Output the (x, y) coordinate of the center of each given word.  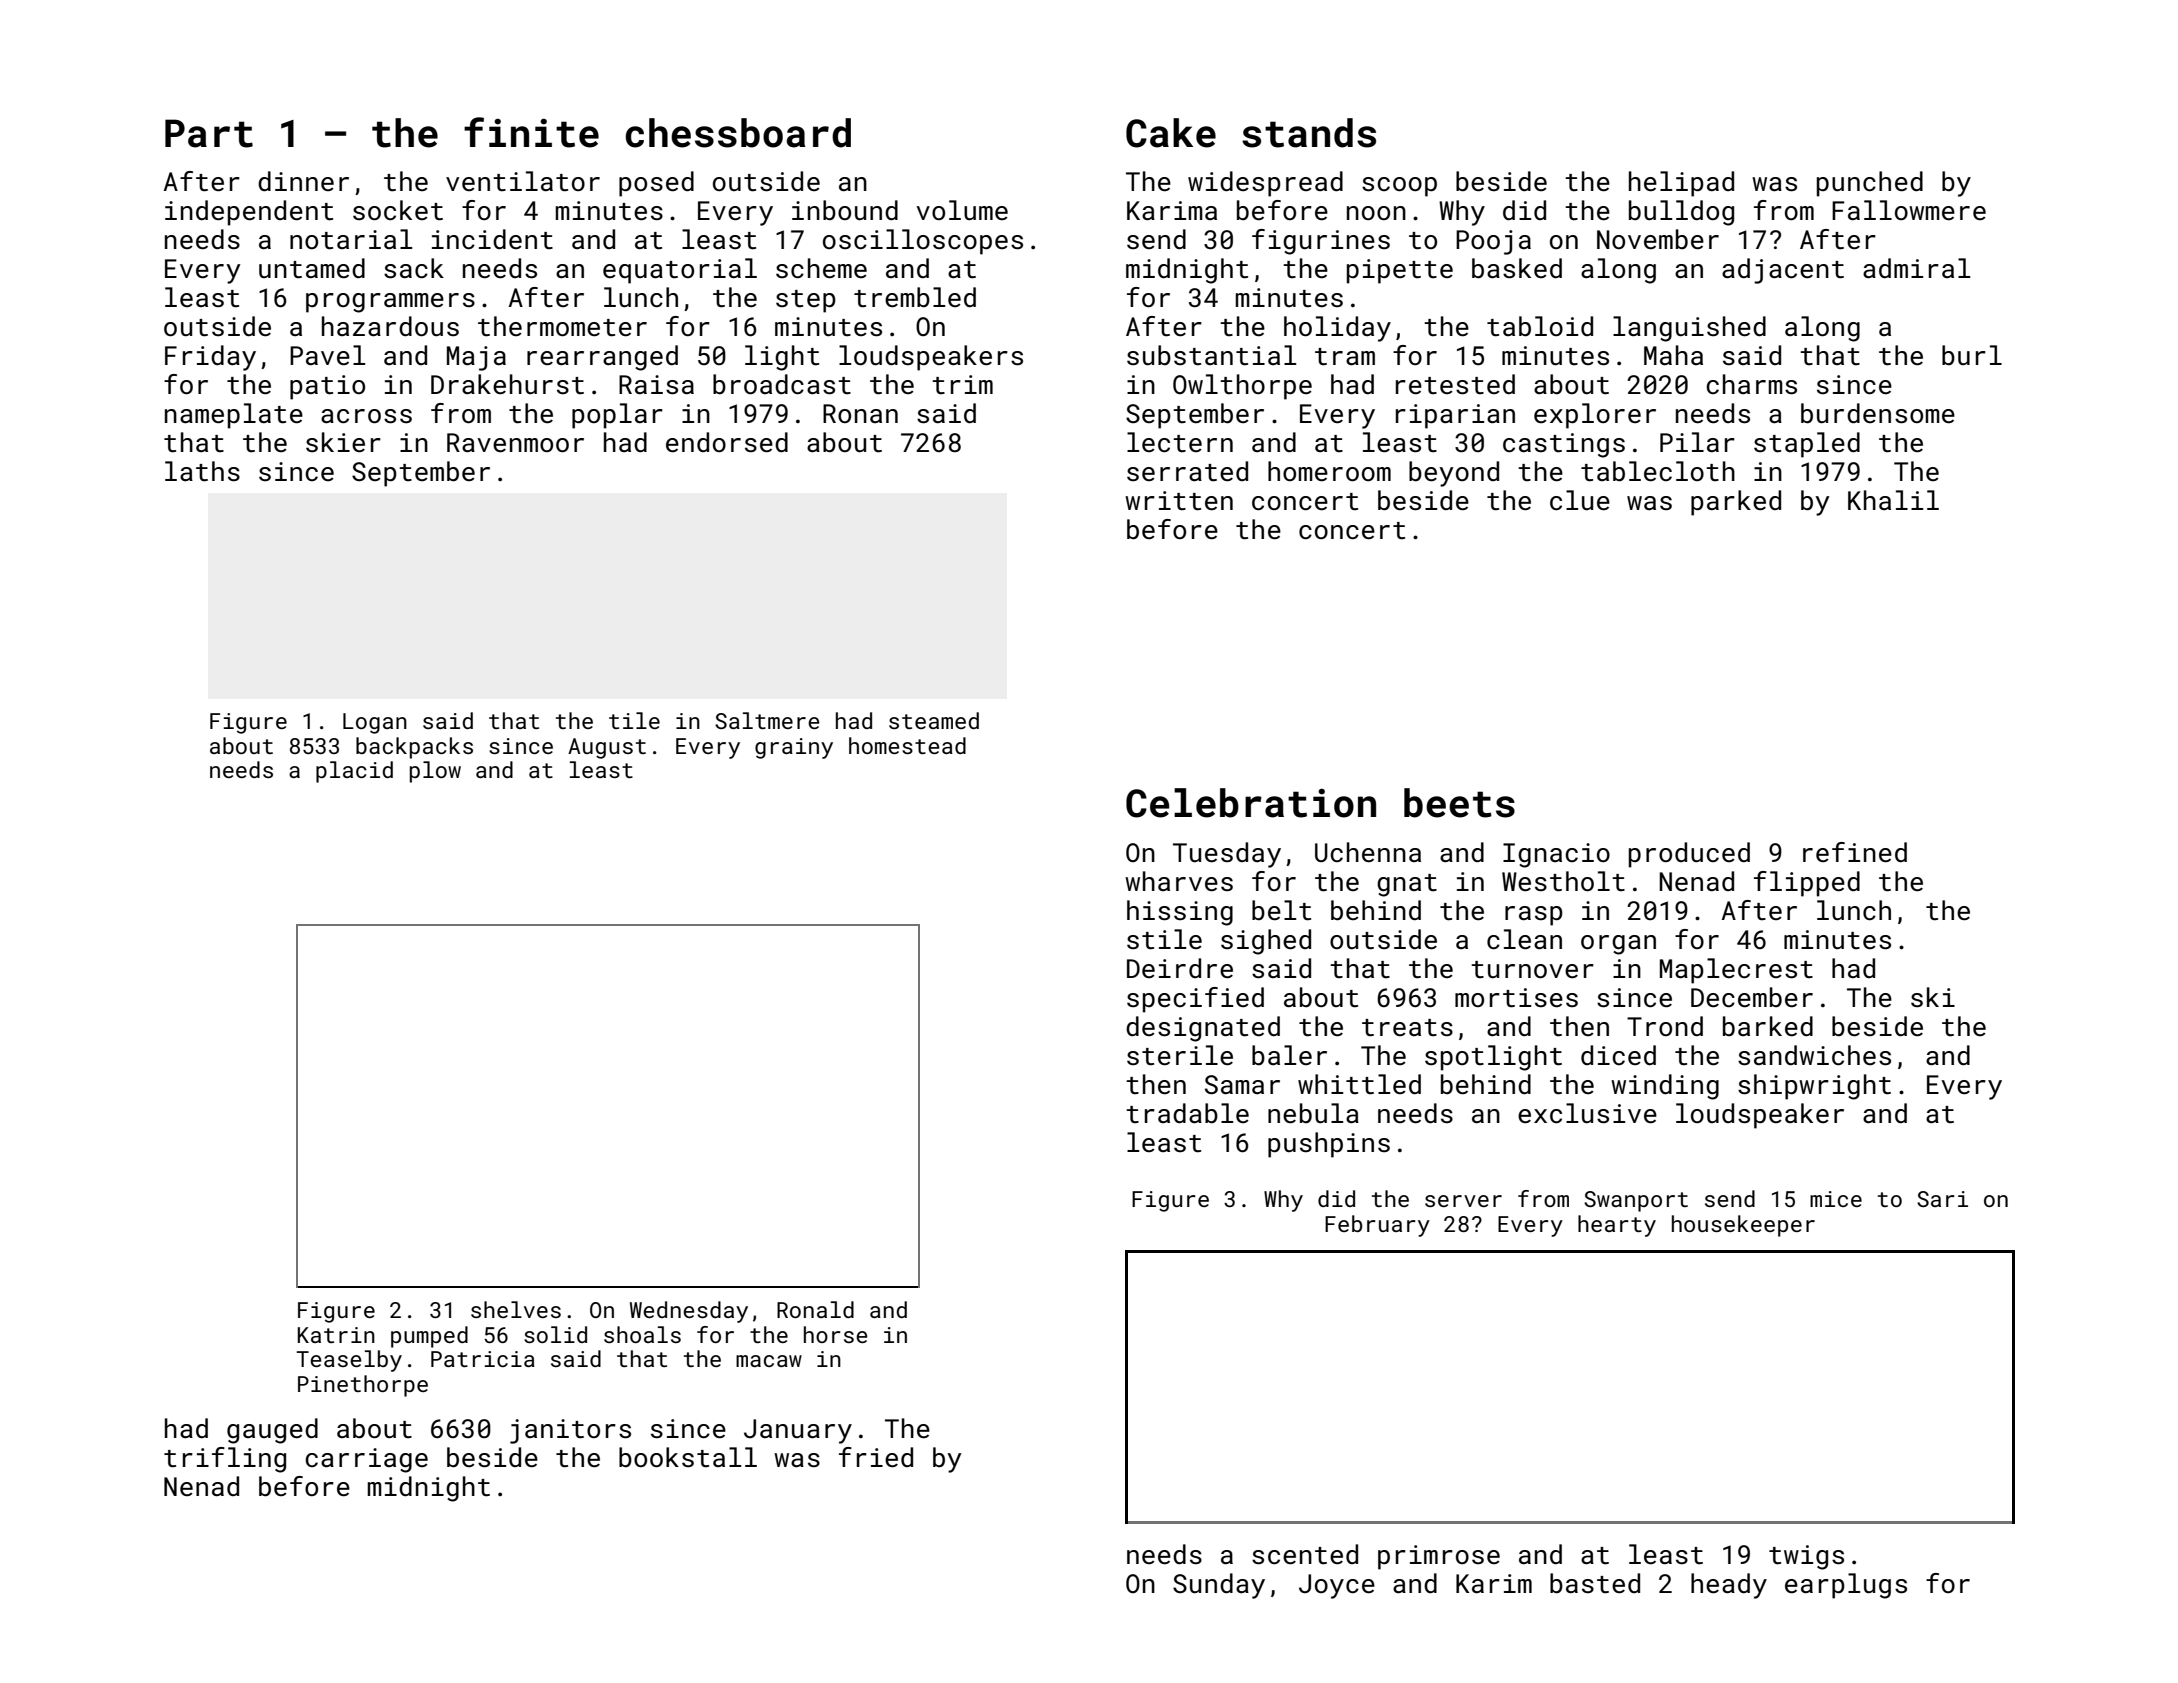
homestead (907, 745)
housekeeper (1743, 1226)
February (1377, 1226)
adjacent (1783, 271)
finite (531, 132)
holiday (1337, 329)
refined (1855, 852)
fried (876, 1457)
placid (354, 772)
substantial (1211, 355)
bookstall (688, 1457)
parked (1736, 503)
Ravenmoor (515, 443)
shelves (516, 1309)
